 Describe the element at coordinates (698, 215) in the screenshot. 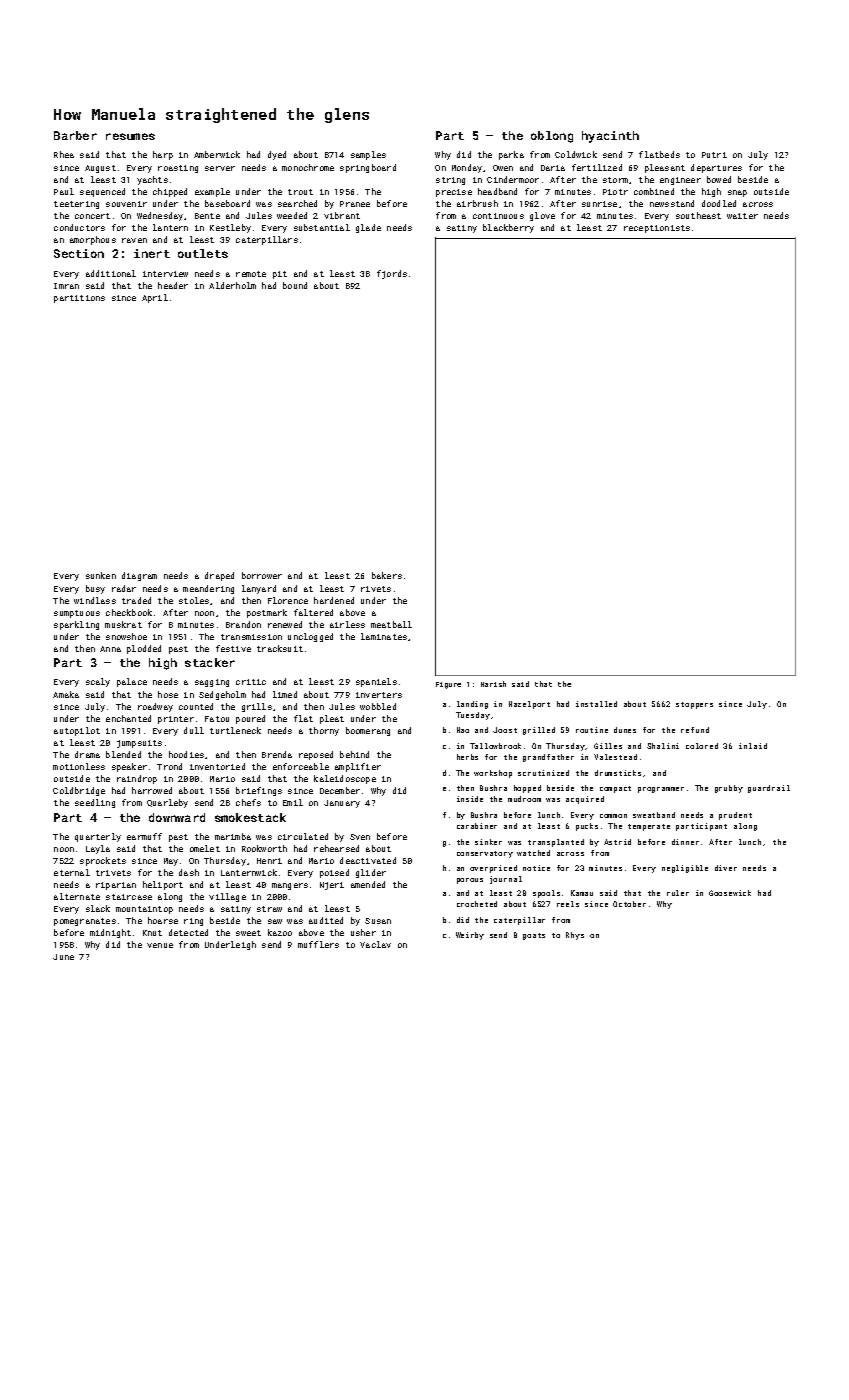

I see `southeast` at that location.
